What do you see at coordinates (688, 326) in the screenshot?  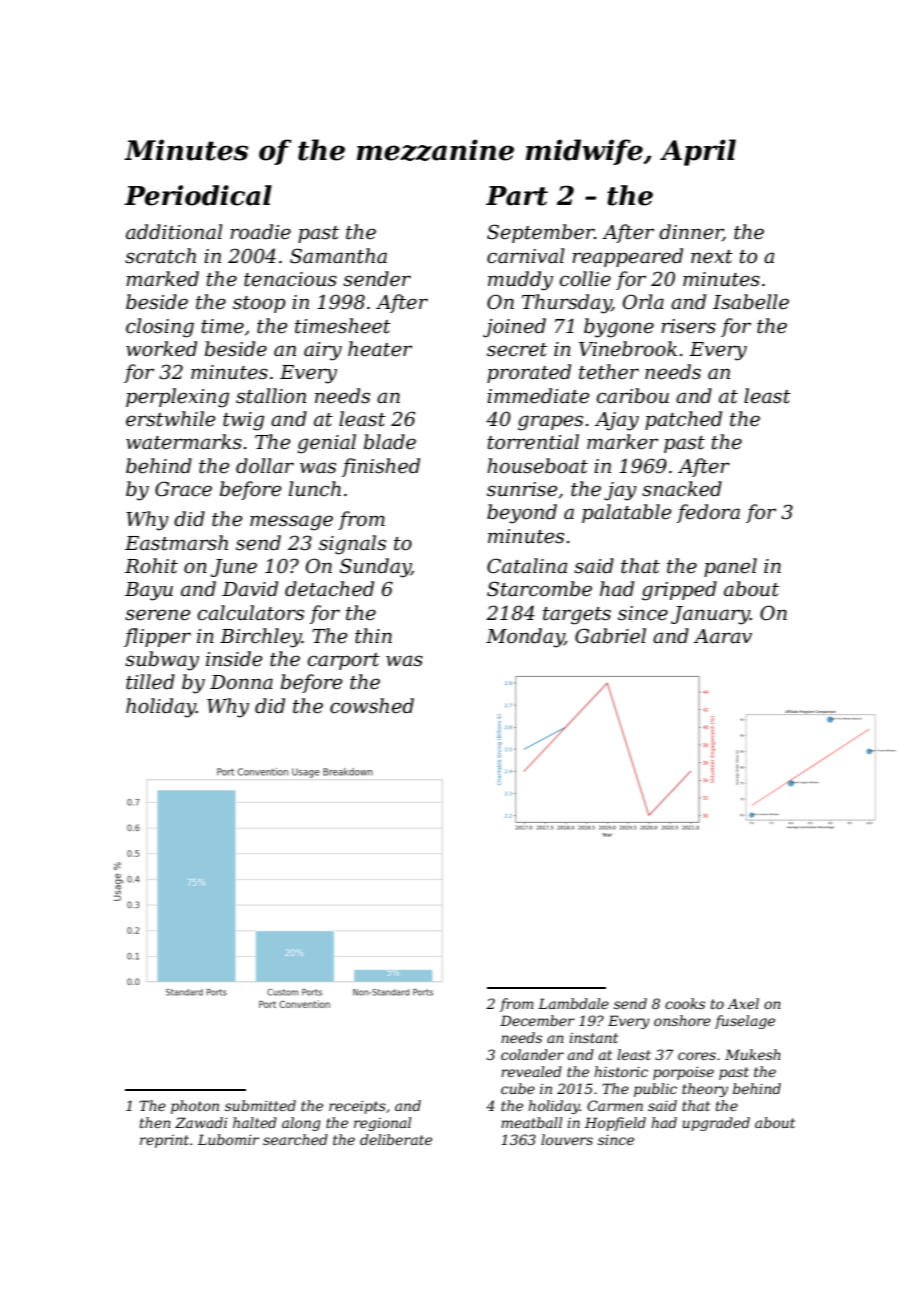 I see `risers` at bounding box center [688, 326].
